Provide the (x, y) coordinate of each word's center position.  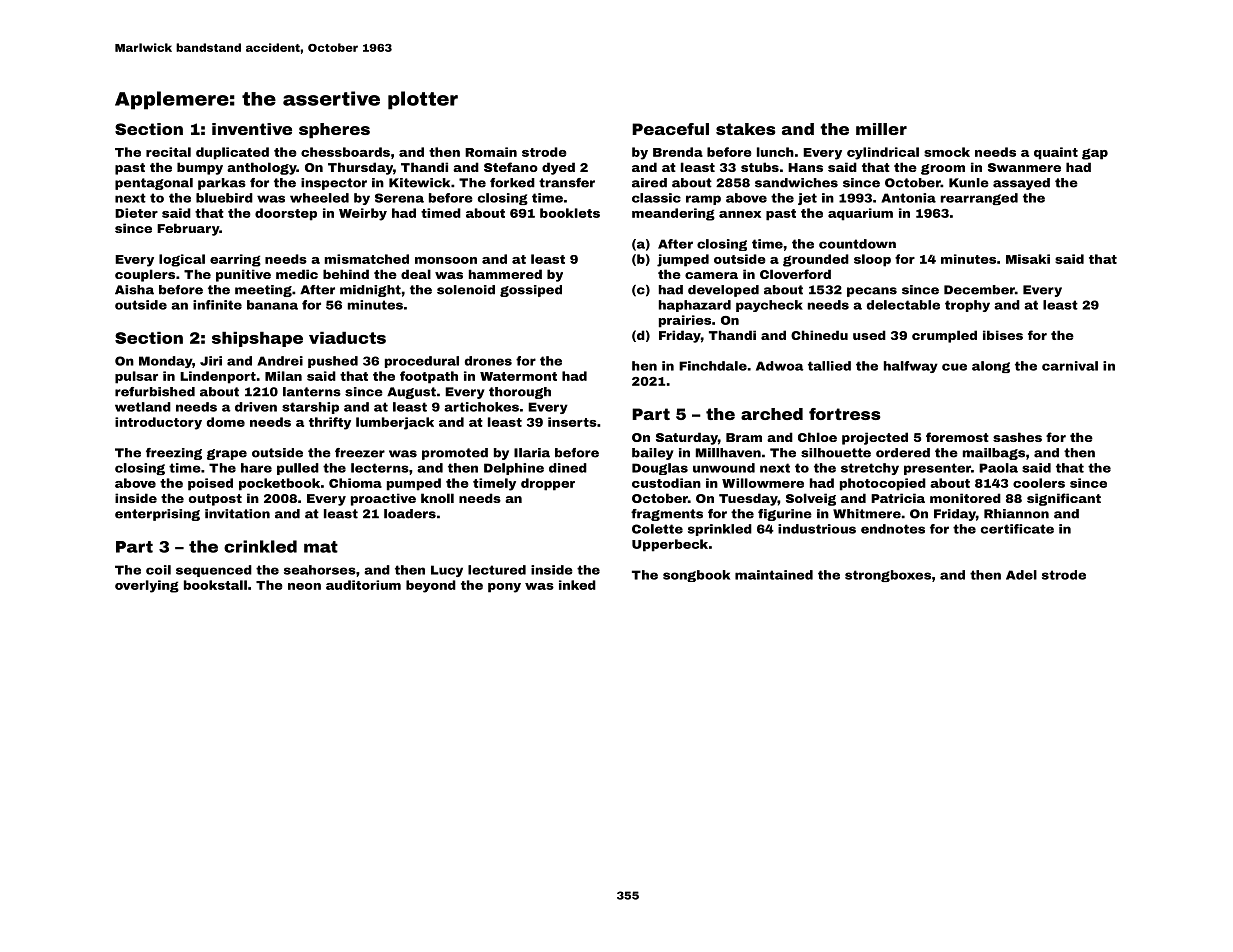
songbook (696, 576)
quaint (1056, 153)
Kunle (969, 183)
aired (649, 183)
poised (210, 484)
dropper (548, 484)
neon (304, 586)
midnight (370, 291)
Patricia (898, 498)
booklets (570, 213)
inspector (334, 184)
